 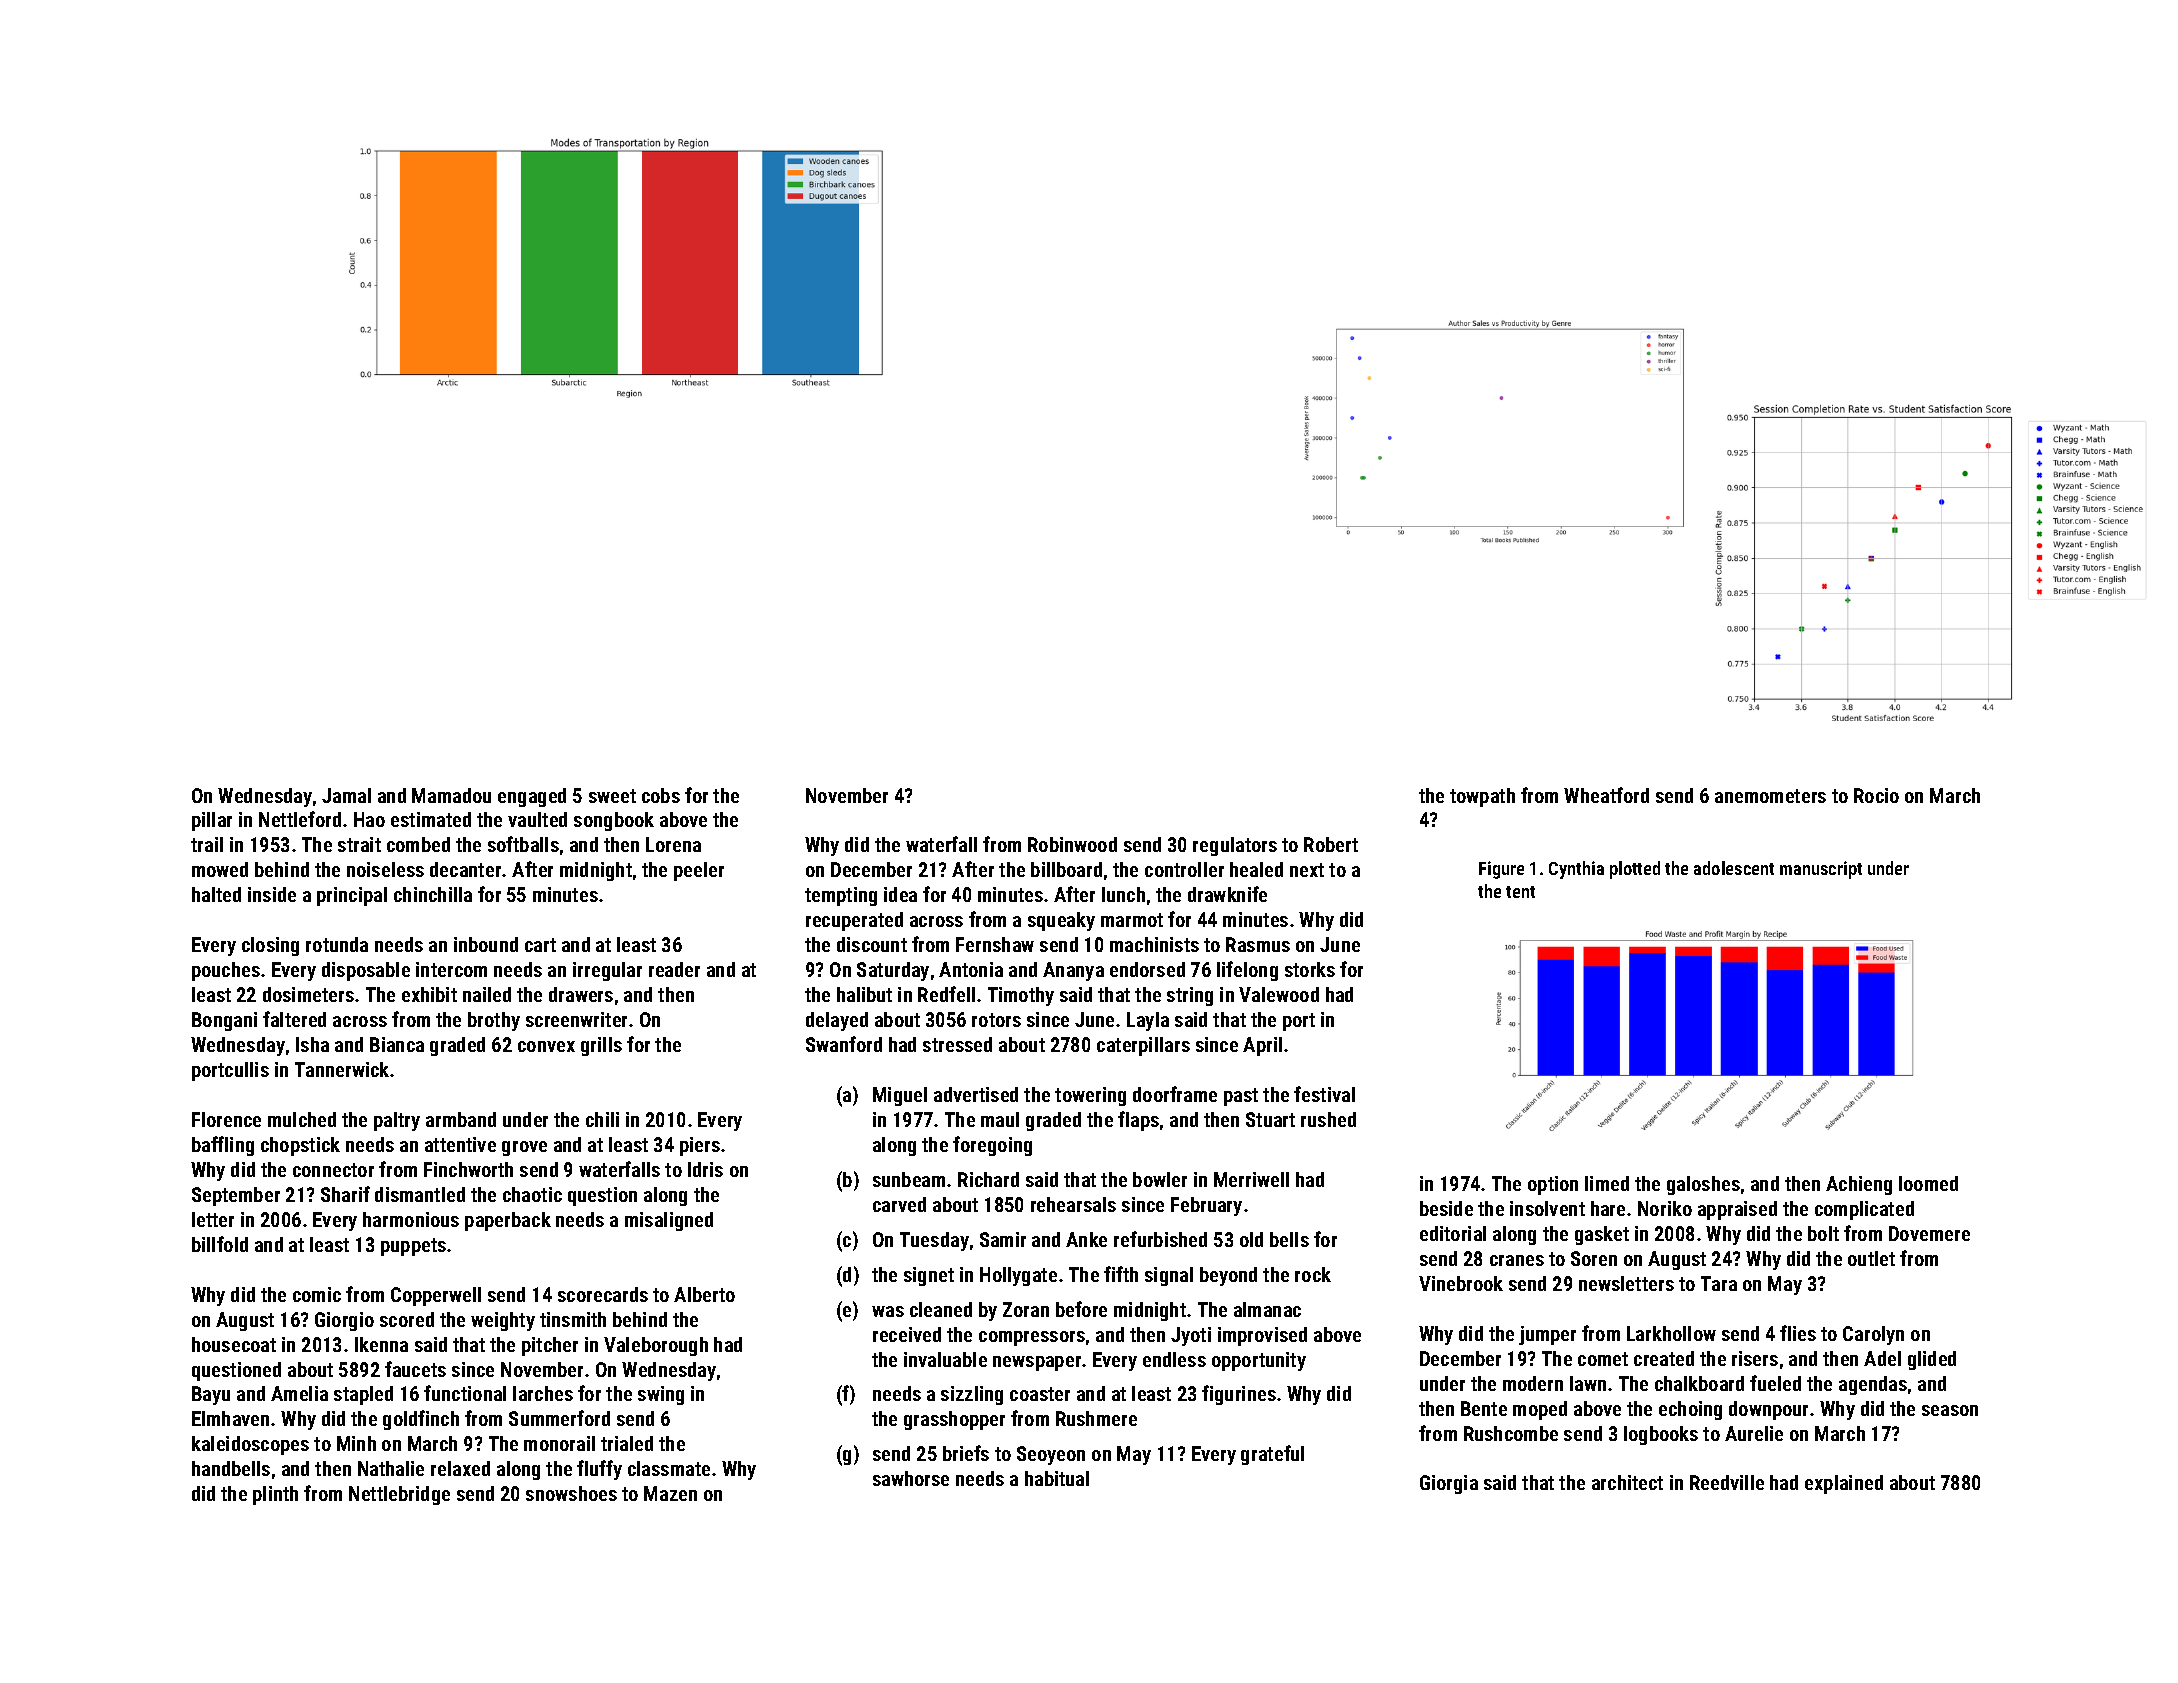 What do you see at coordinates (1821, 870) in the document?
I see `manuscript` at bounding box center [1821, 870].
